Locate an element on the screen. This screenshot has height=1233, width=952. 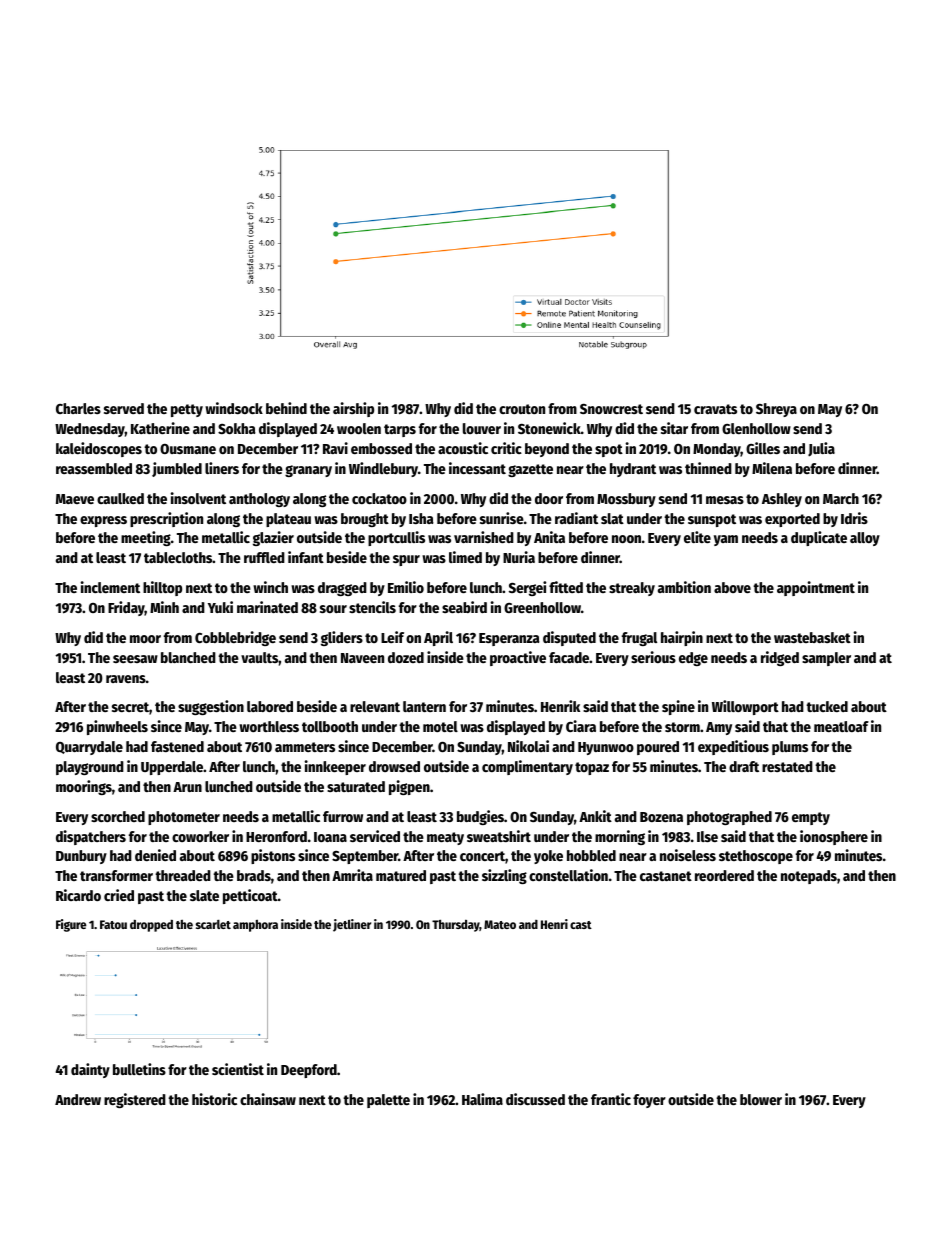
fitted is located at coordinates (566, 587).
